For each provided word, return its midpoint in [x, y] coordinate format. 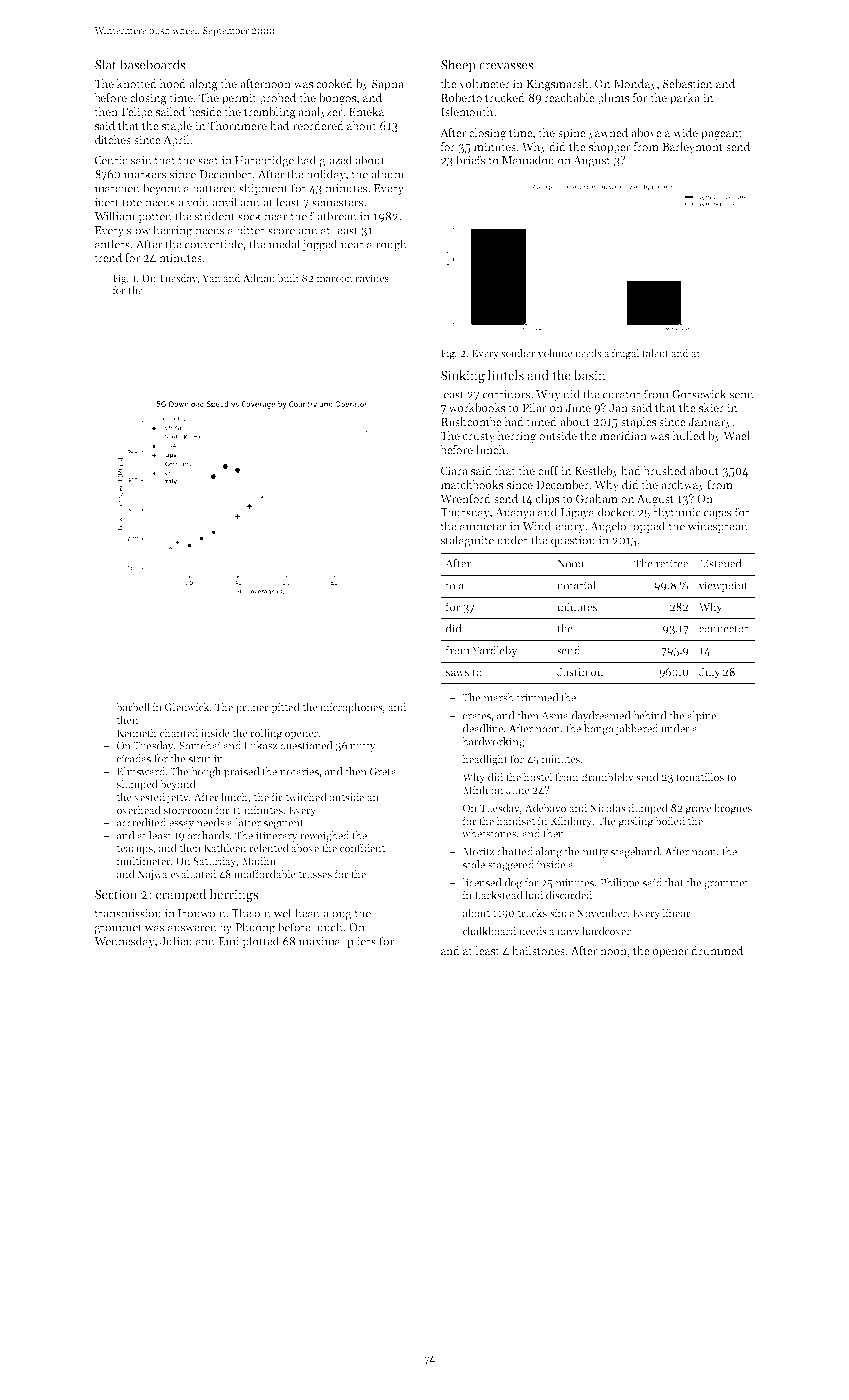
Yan [211, 278]
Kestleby [597, 472]
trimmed [537, 697]
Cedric [111, 160]
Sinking [463, 376]
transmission [128, 913]
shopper [609, 148]
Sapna [388, 85]
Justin [572, 672]
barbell [133, 706]
